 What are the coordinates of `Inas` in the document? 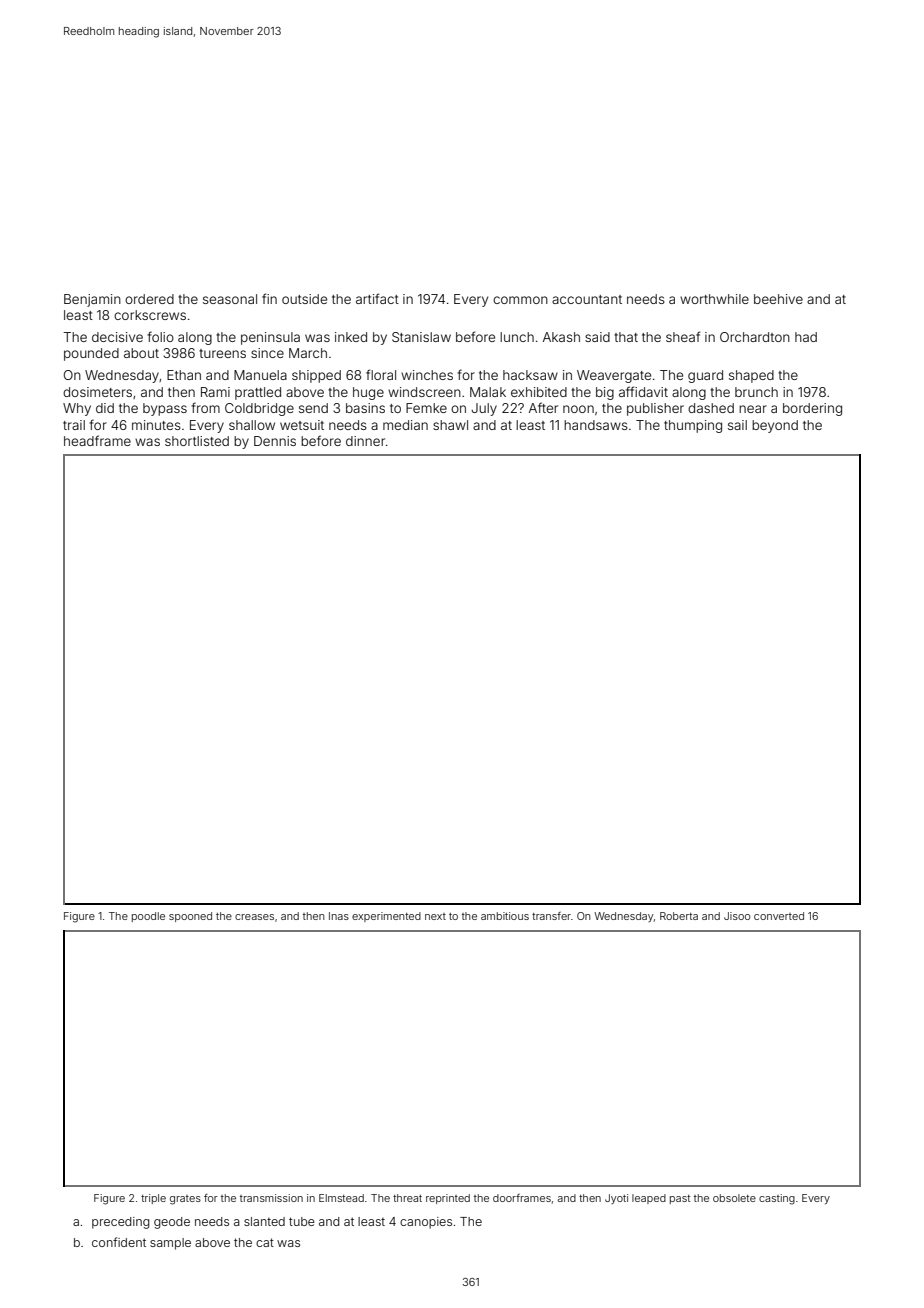 It's located at (339, 916).
